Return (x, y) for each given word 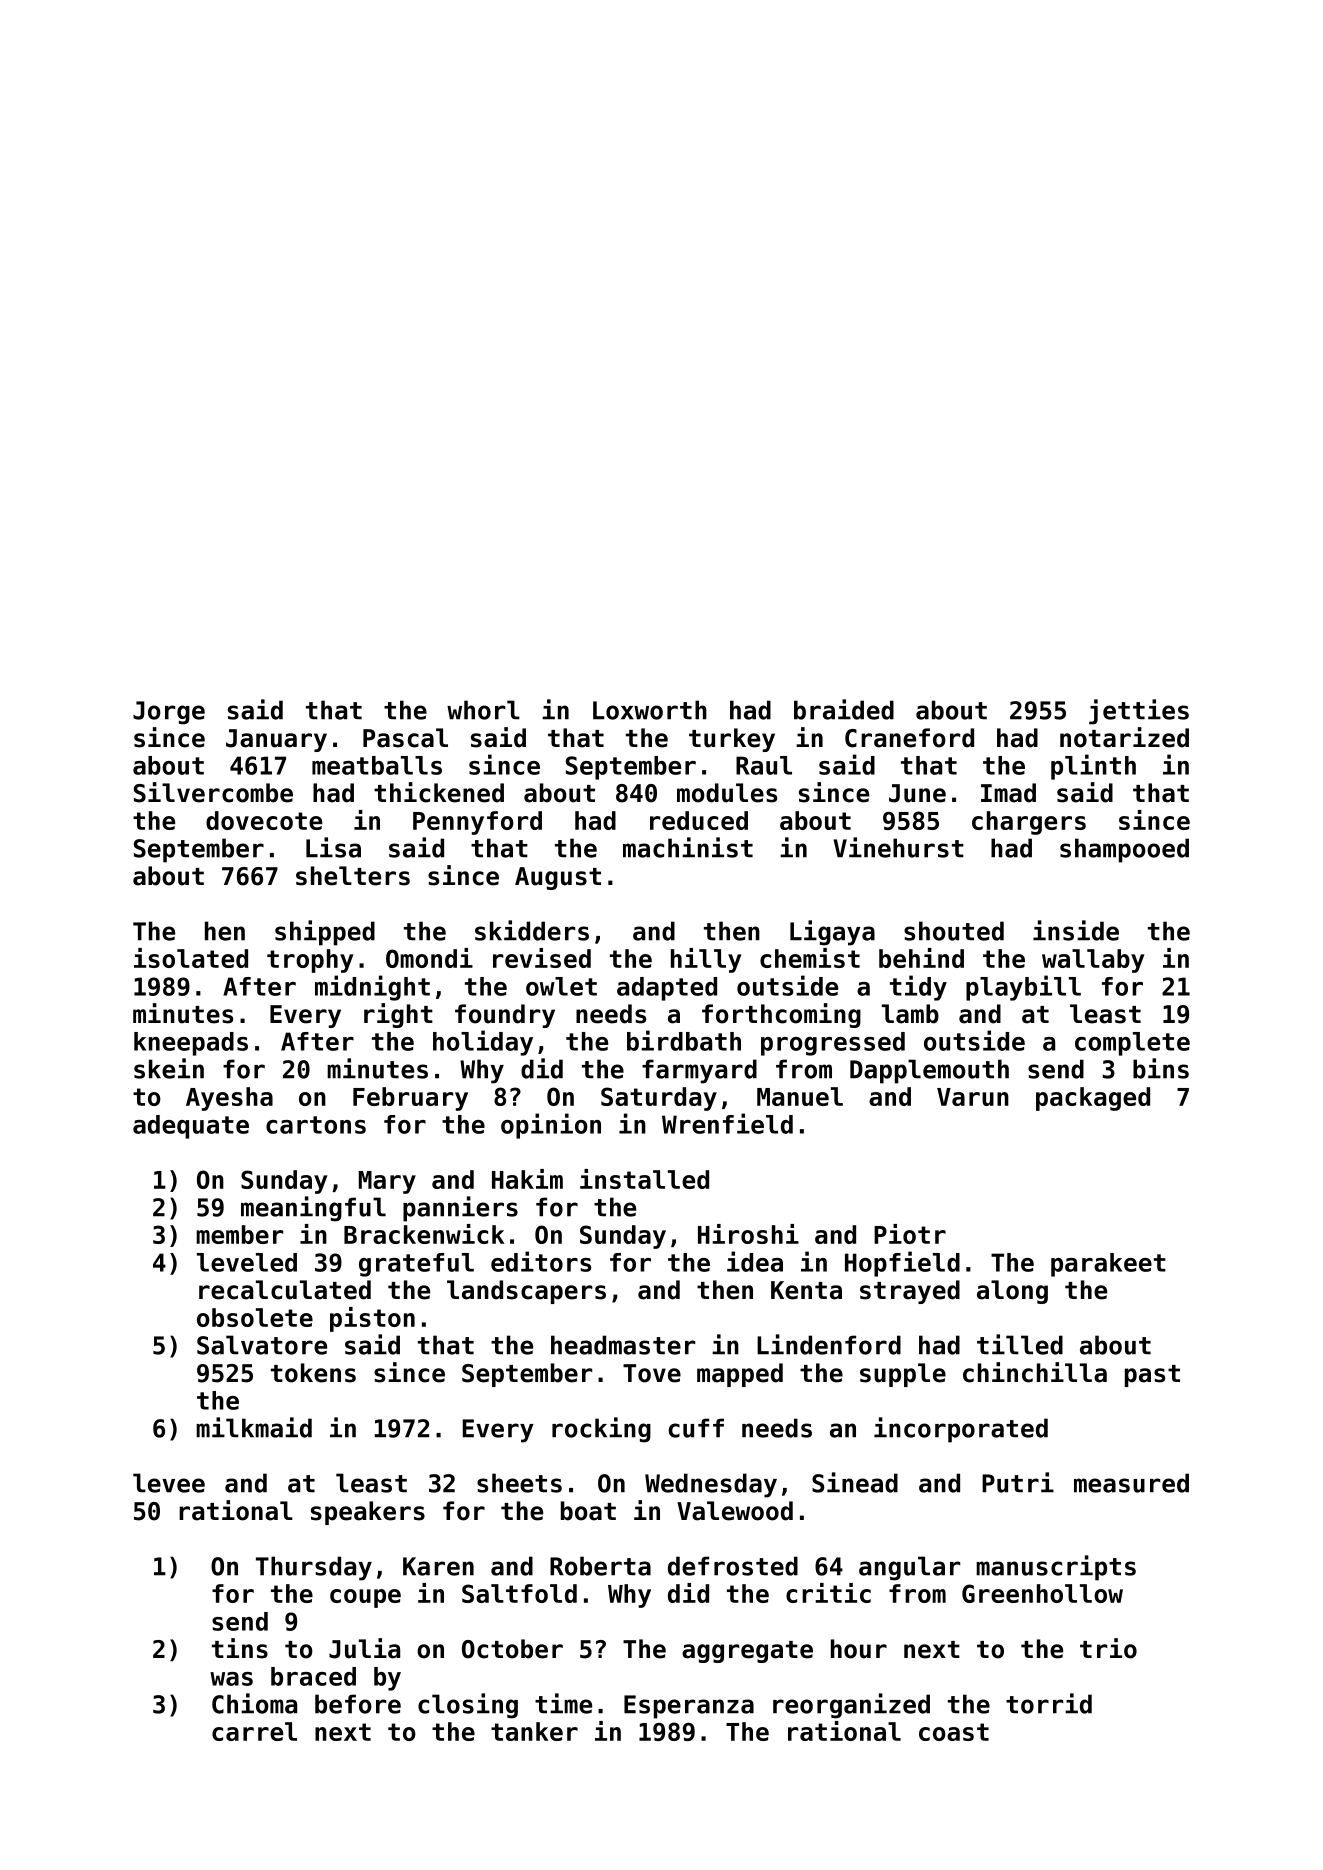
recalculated (285, 1290)
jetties (1139, 712)
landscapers (526, 1292)
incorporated (961, 1430)
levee (169, 1483)
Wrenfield (727, 1123)
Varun (973, 1097)
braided (844, 709)
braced (313, 1676)
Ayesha (229, 1099)
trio (1108, 1648)
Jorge (169, 713)
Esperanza (689, 1707)
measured (1131, 1483)
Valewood (735, 1511)
